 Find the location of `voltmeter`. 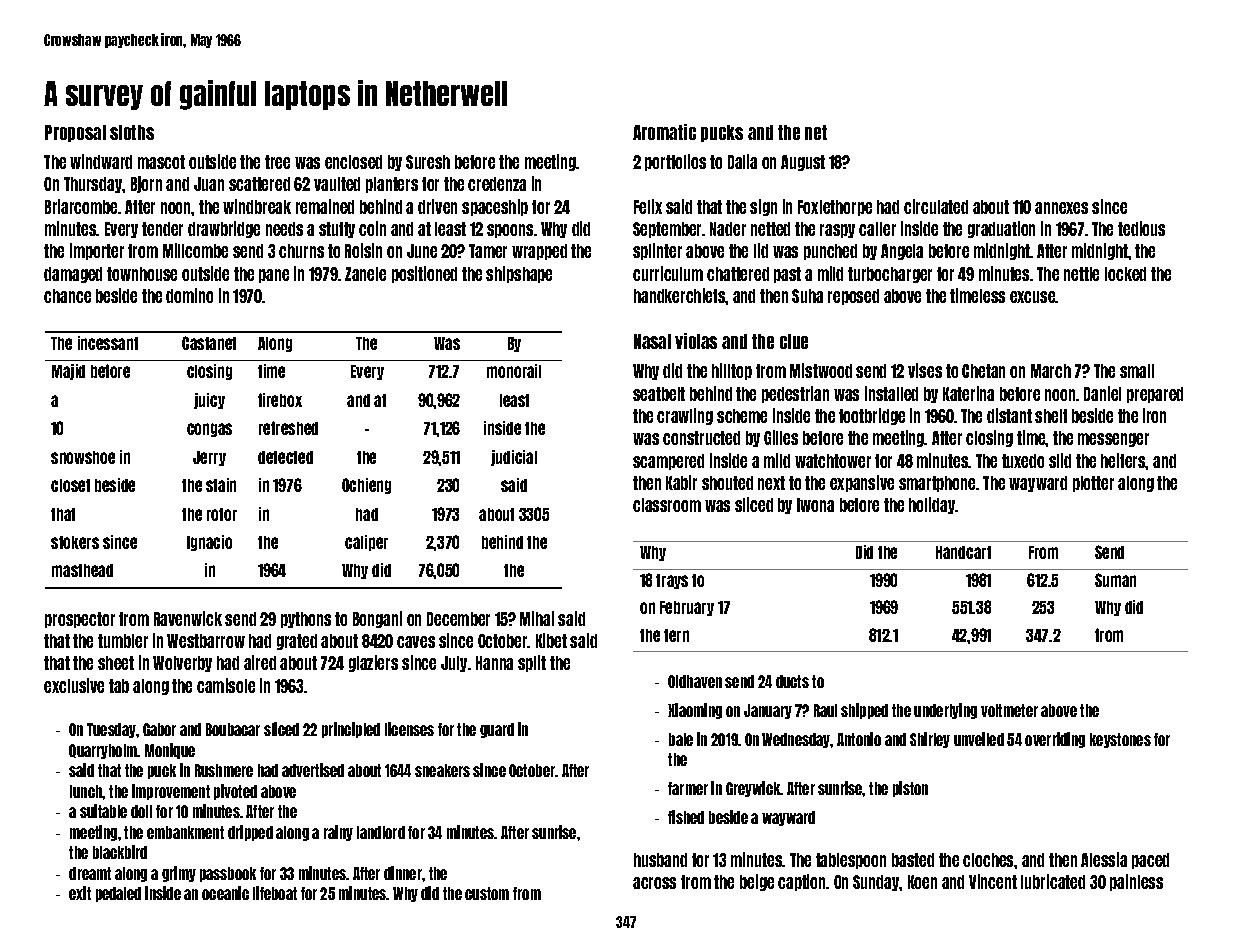

voltmeter is located at coordinates (1009, 710).
